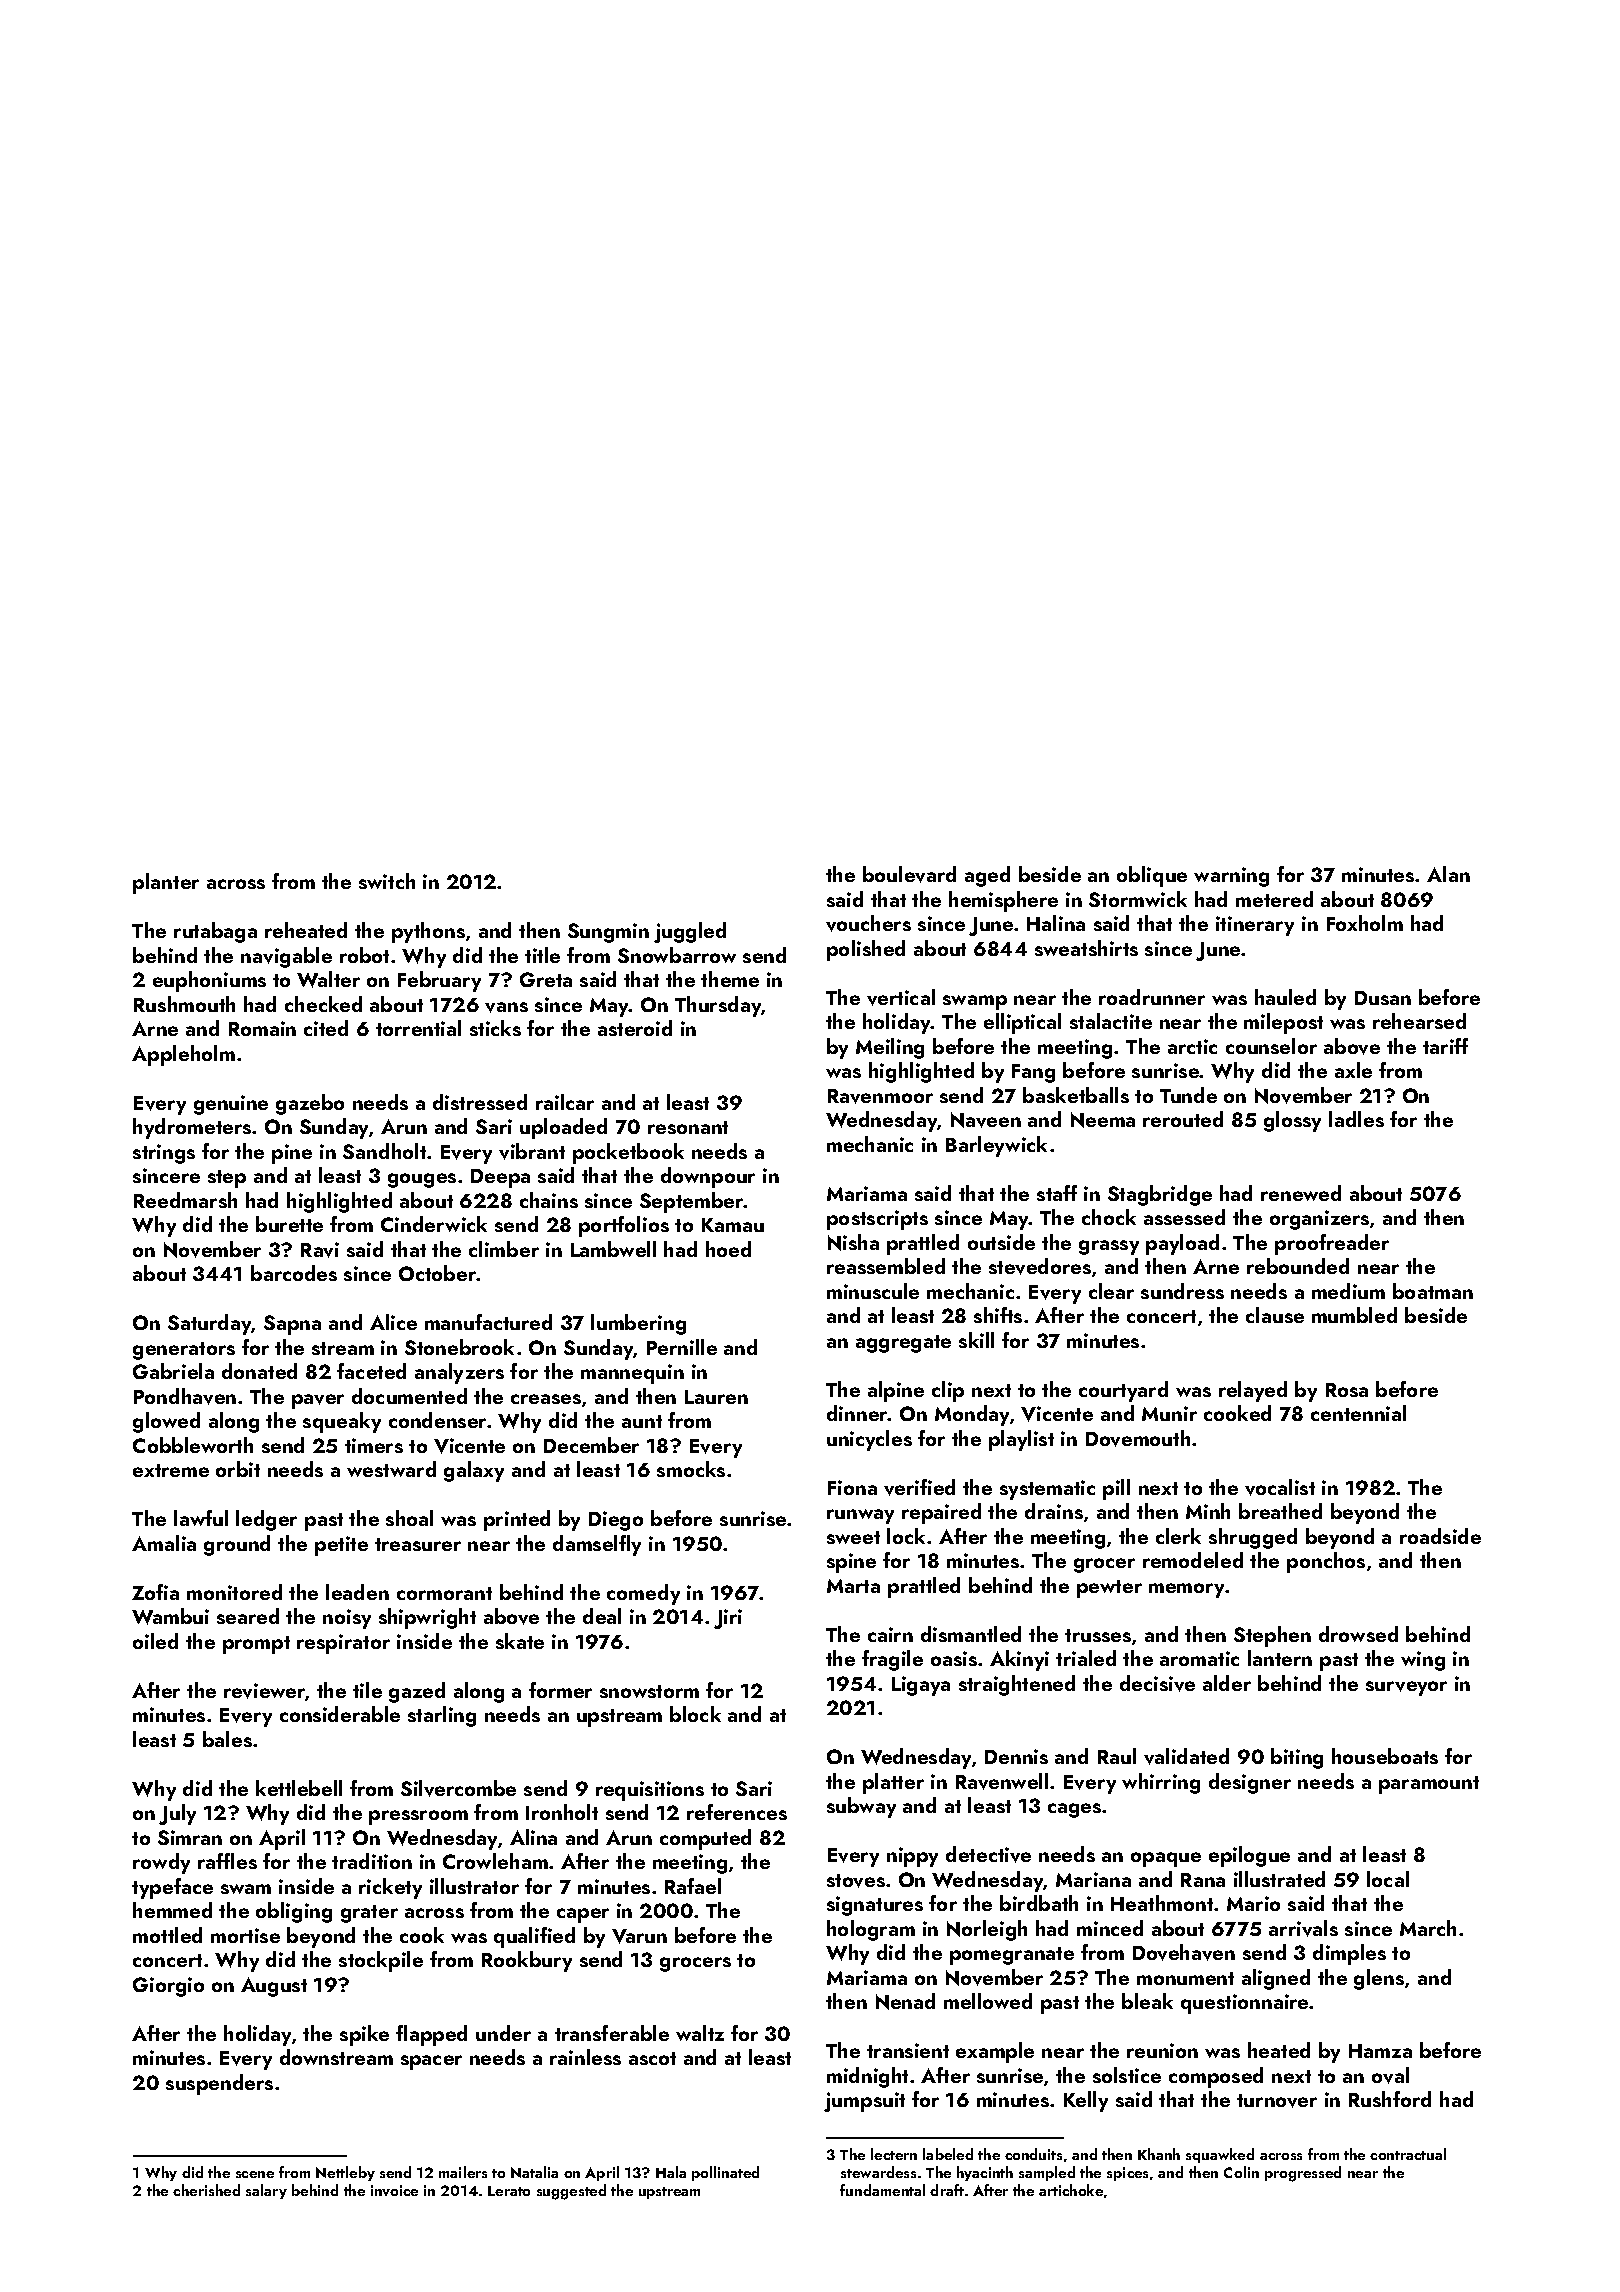 This image has width=1620, height=2292. What do you see at coordinates (171, 1470) in the image?
I see `extreme` at bounding box center [171, 1470].
